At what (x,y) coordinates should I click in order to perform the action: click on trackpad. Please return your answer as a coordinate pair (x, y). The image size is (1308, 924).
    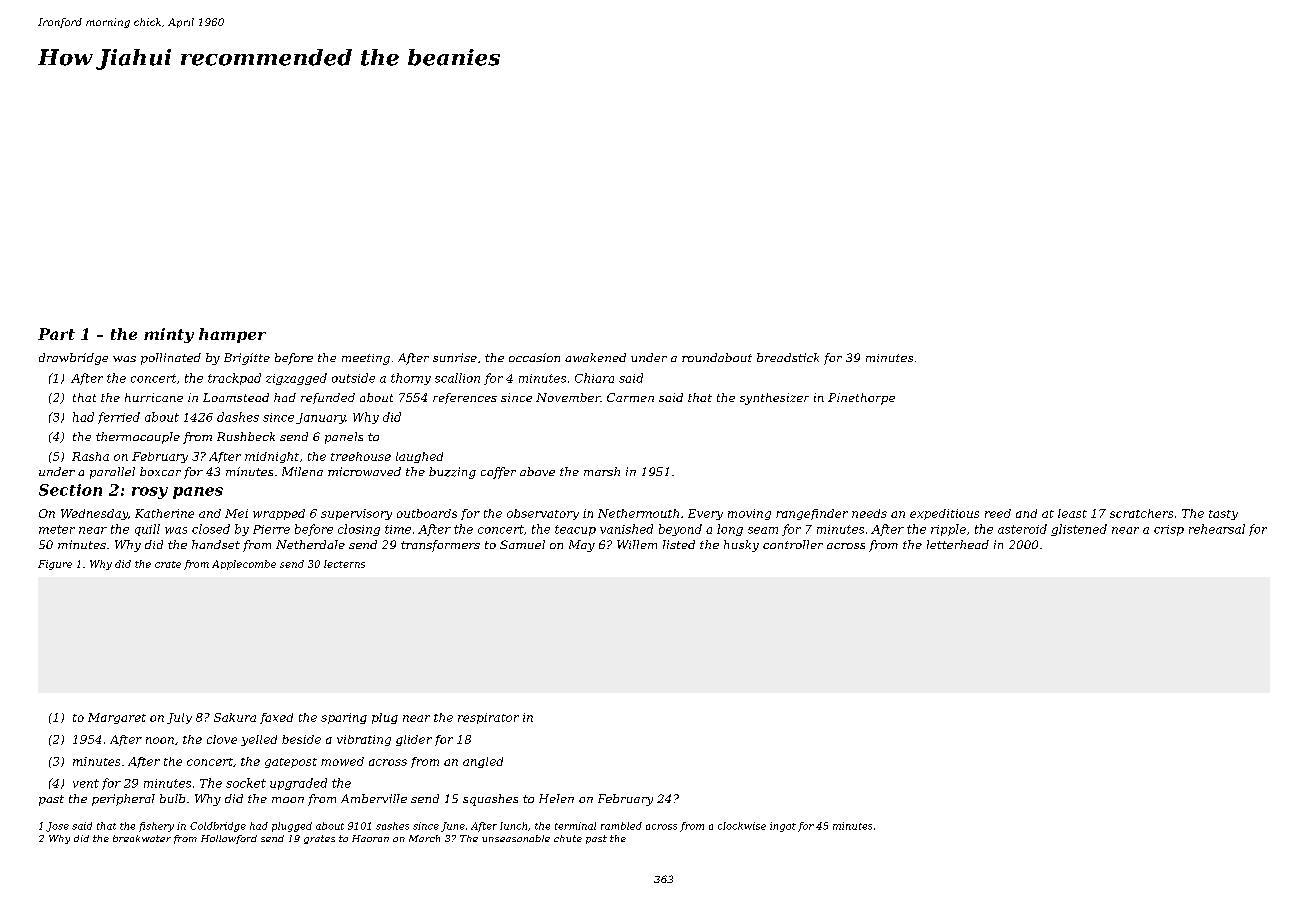
    Looking at the image, I should click on (234, 379).
